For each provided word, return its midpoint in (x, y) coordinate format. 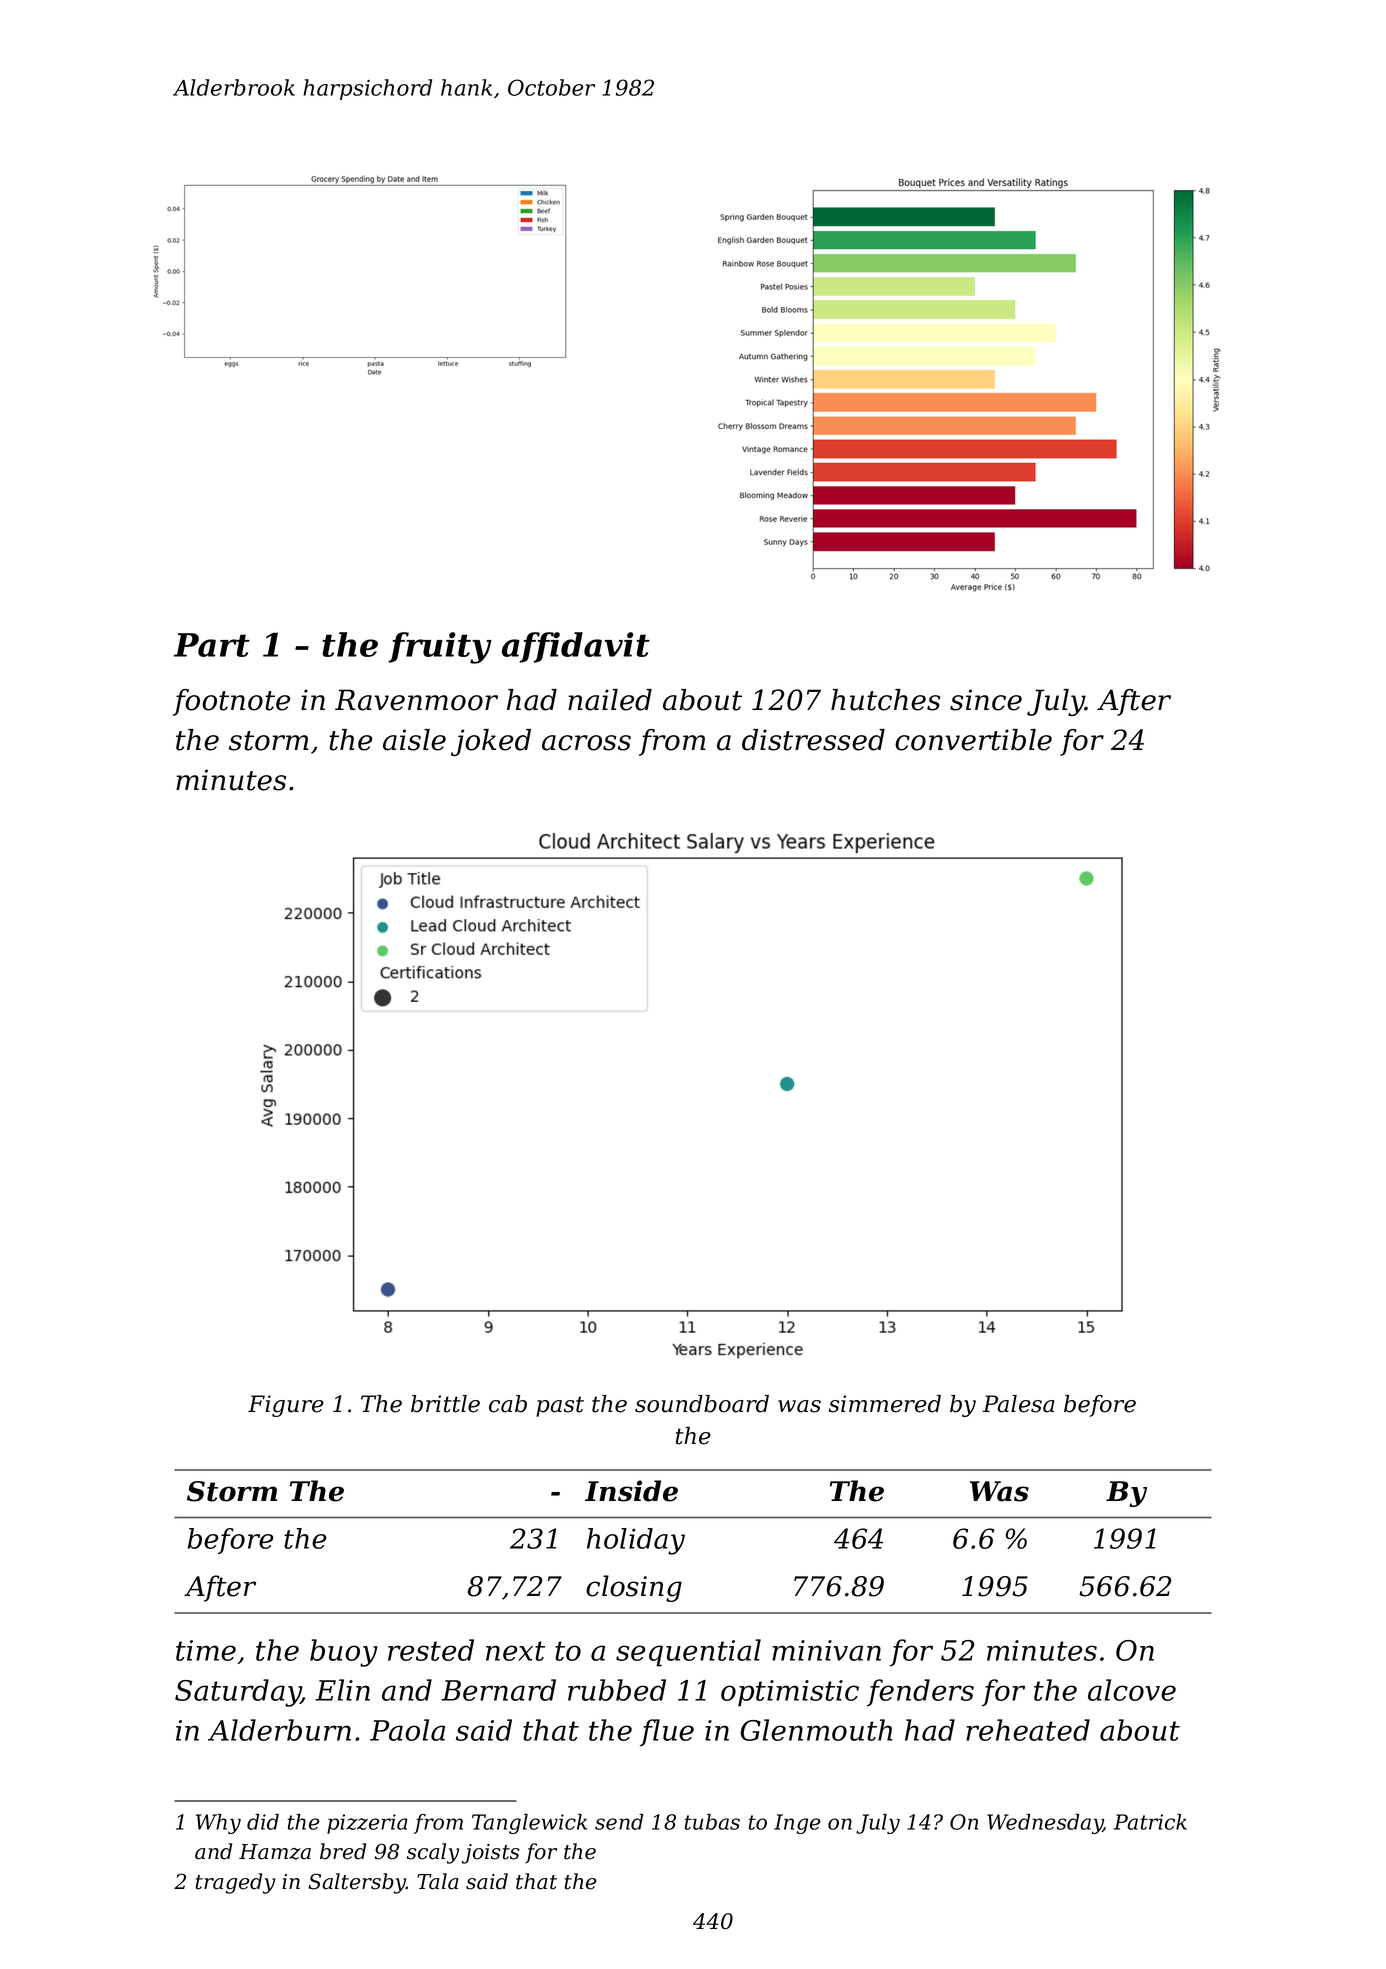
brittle (445, 1404)
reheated (1028, 1730)
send (619, 1822)
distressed (813, 740)
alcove (1132, 1690)
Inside (631, 1491)
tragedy (235, 1883)
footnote (231, 702)
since (986, 700)
